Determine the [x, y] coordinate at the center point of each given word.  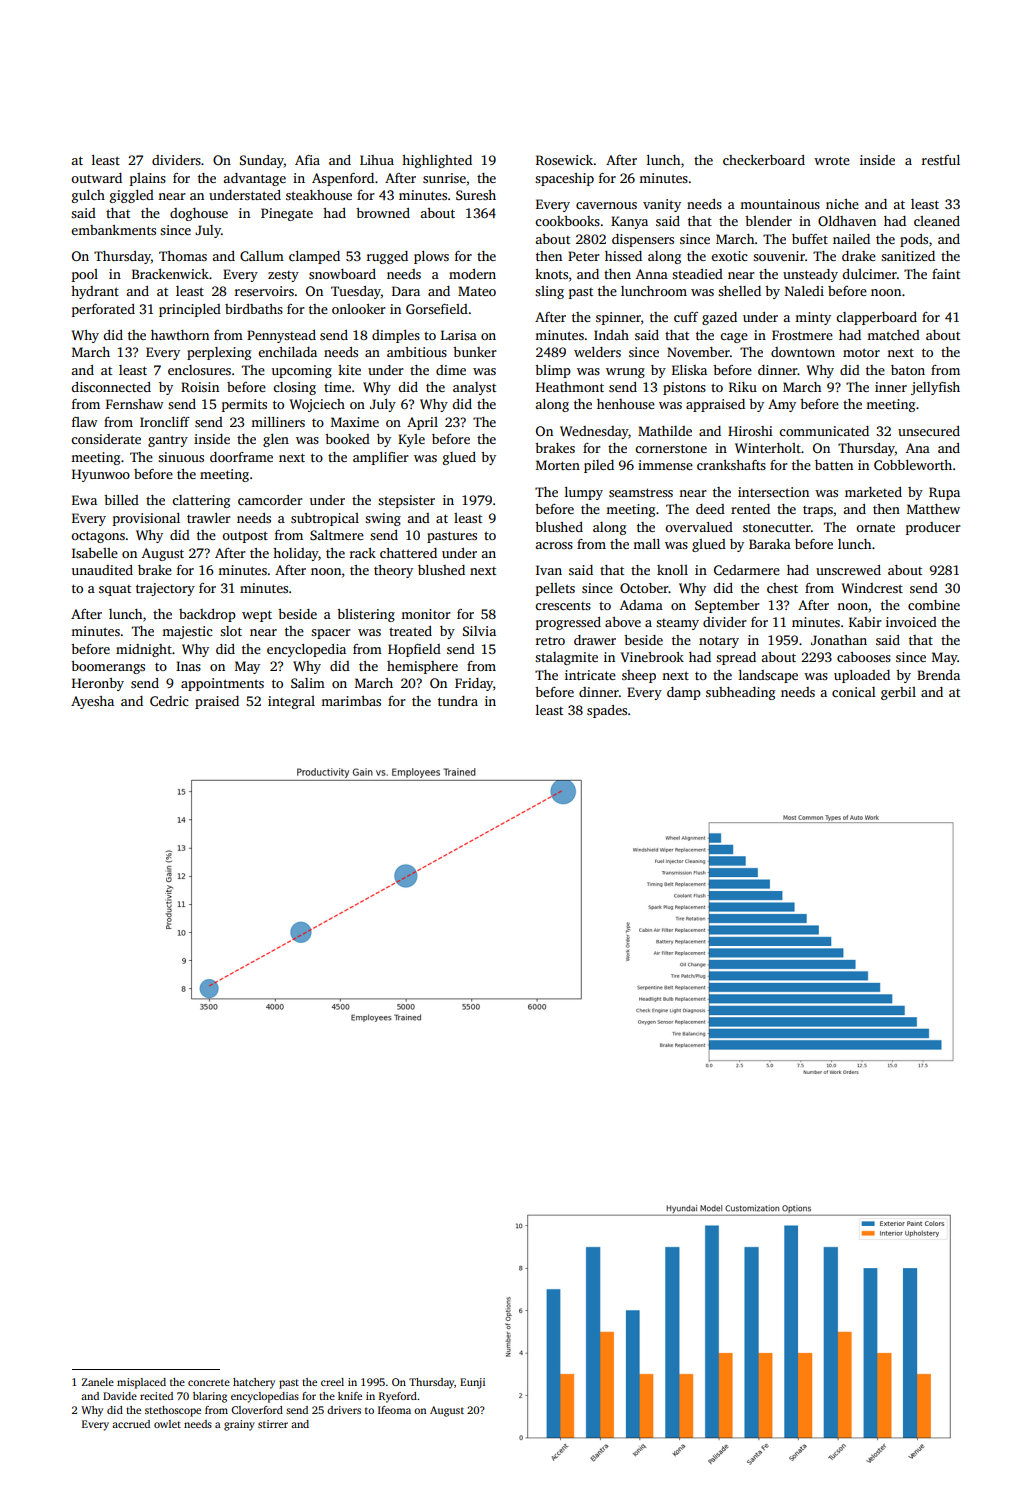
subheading [740, 693]
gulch [88, 196]
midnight [144, 650]
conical [854, 692]
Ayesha [92, 702]
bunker [475, 352]
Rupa [944, 493]
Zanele [98, 1382]
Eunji [472, 1383]
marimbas [351, 701]
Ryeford [398, 1397]
